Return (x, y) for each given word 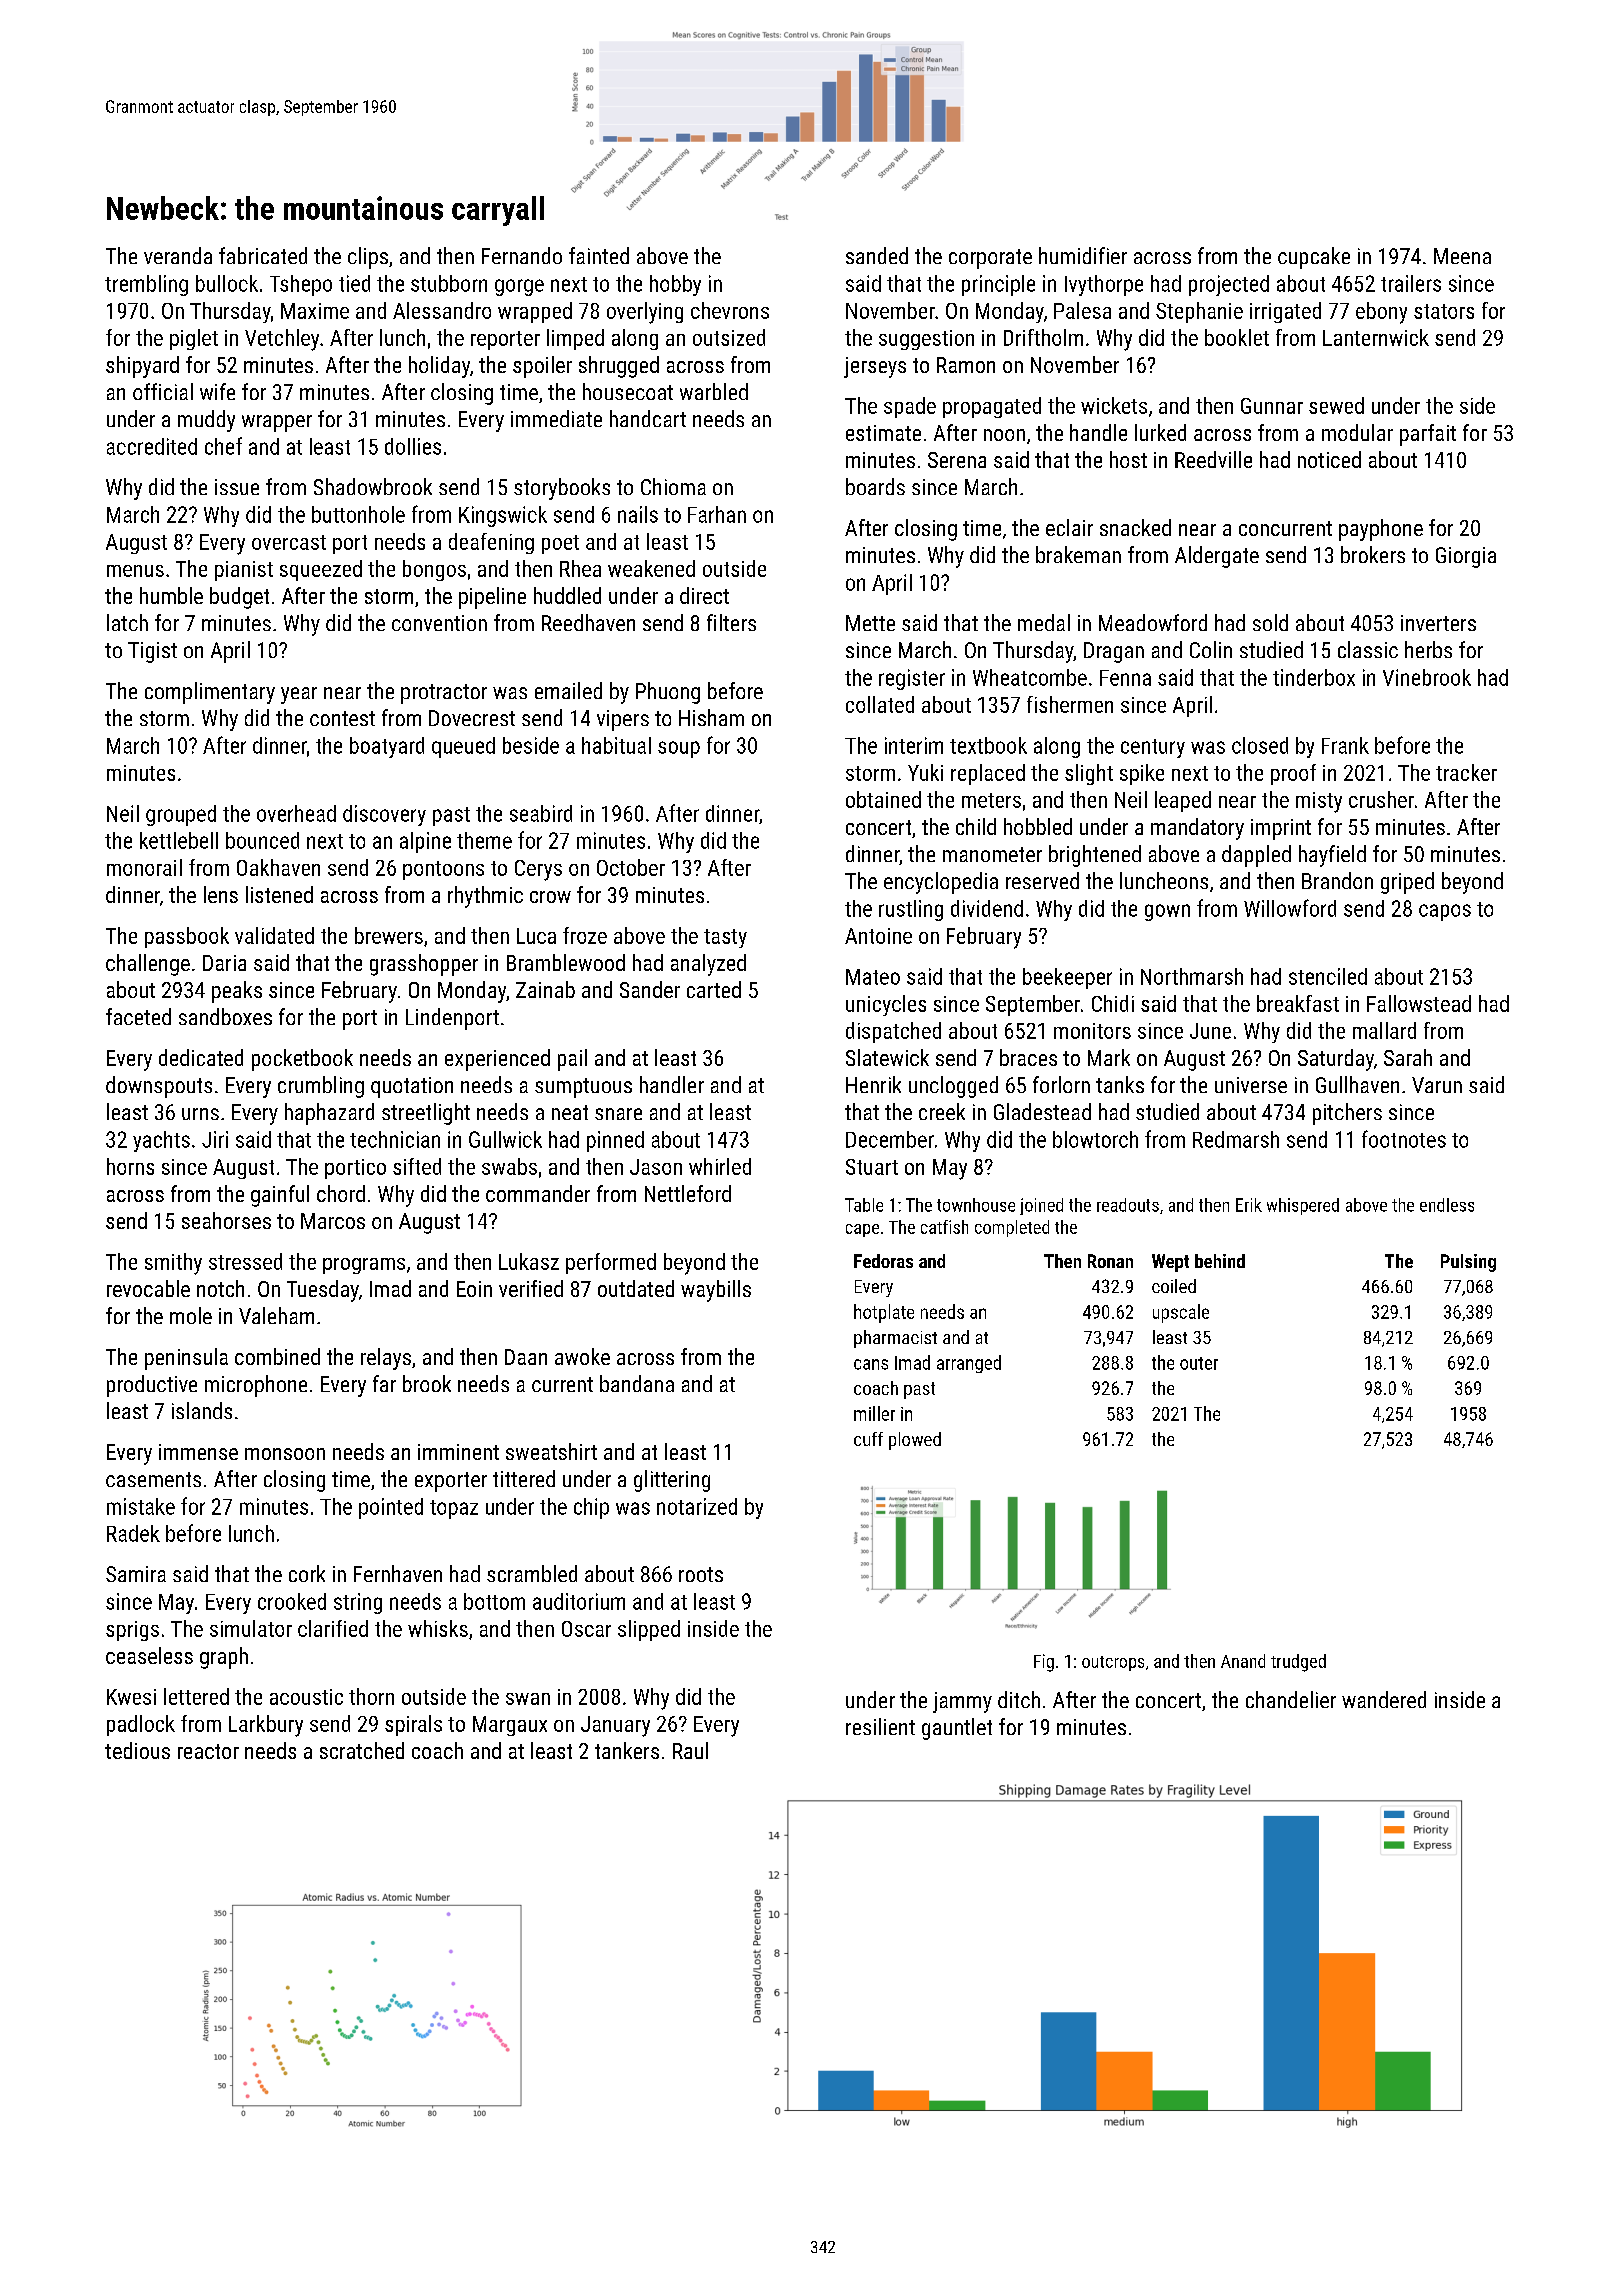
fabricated (263, 255)
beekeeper (1067, 978)
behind (1220, 1261)
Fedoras (883, 1261)
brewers (389, 935)
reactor (208, 1751)
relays (386, 1359)
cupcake (1314, 258)
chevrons (730, 310)
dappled (1256, 856)
